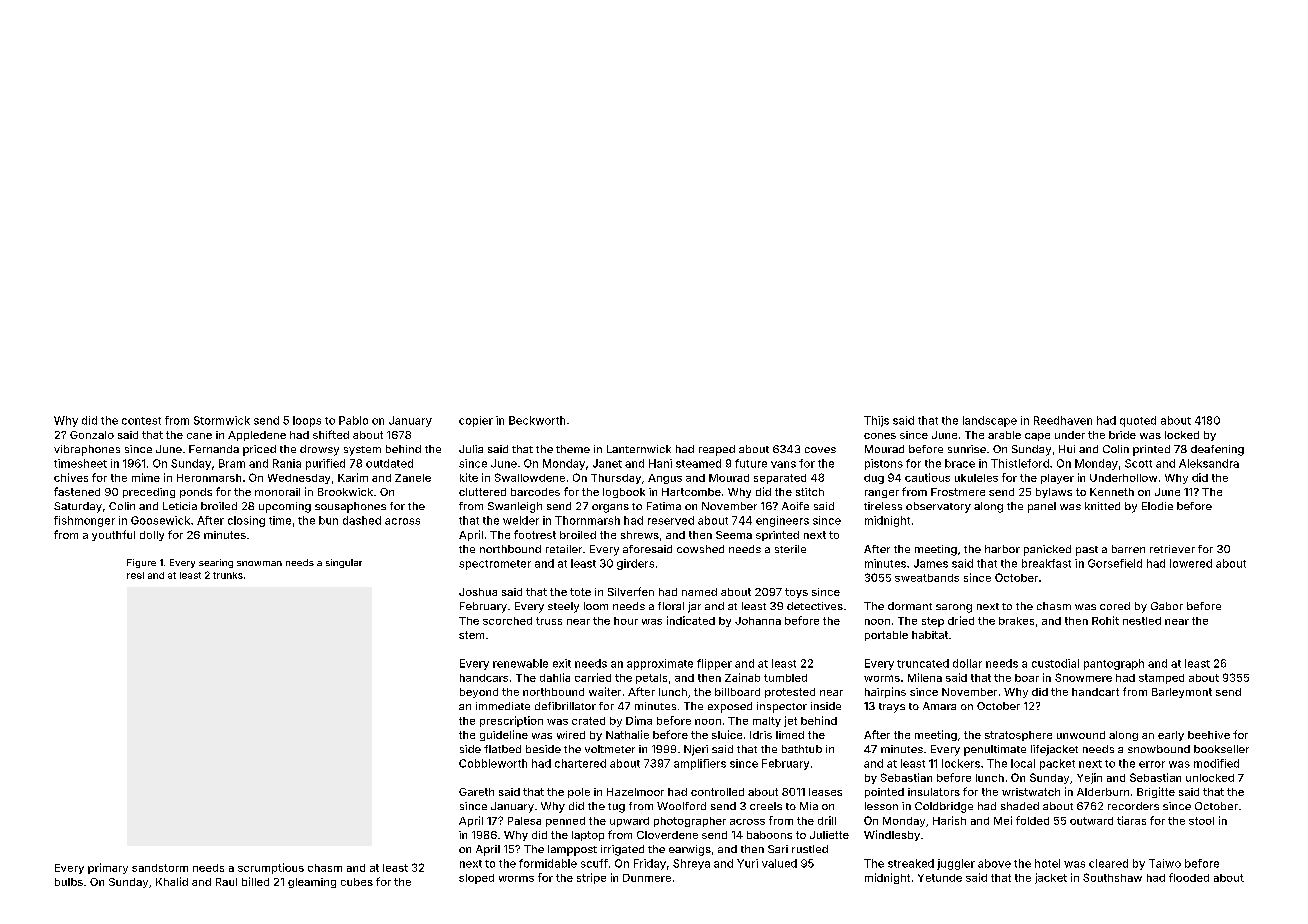 Image resolution: width=1308 pixels, height=924 pixels. I want to click on Reedhaven, so click(1063, 420).
